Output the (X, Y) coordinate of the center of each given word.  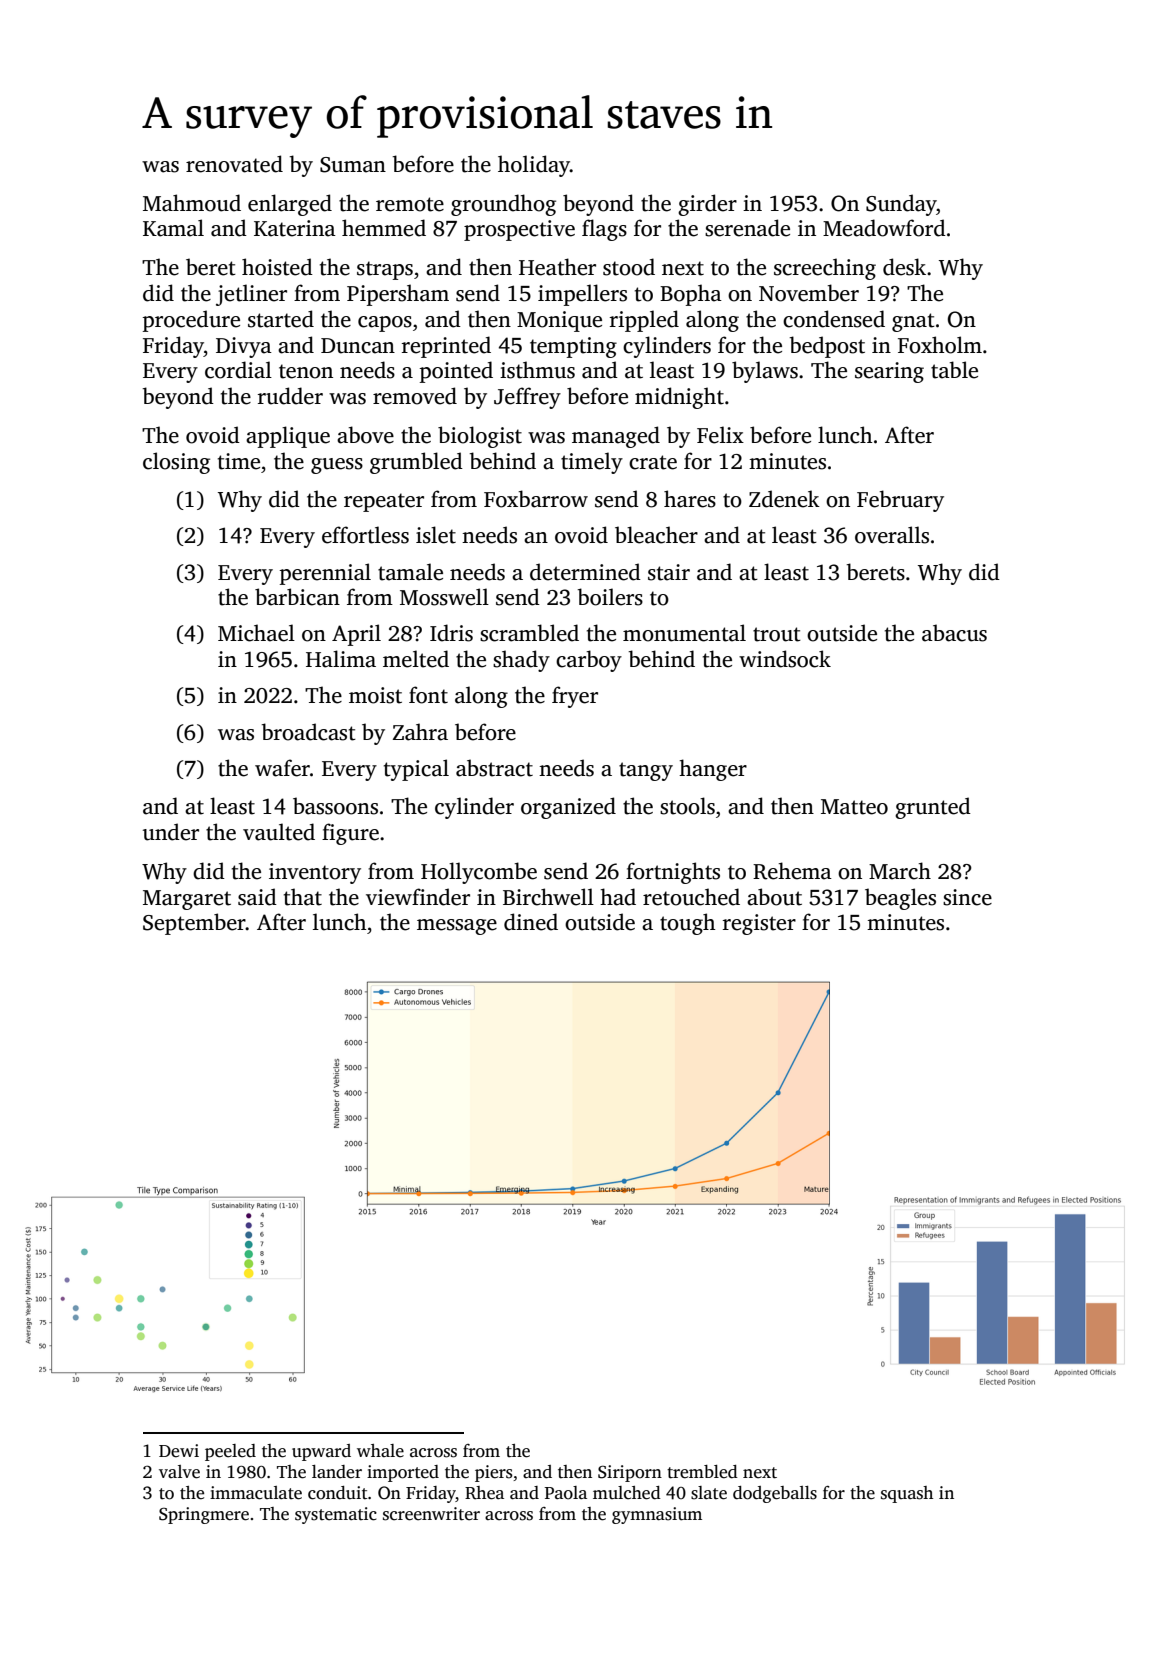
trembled (702, 1472)
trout (777, 634)
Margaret (187, 900)
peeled (230, 1452)
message (457, 927)
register (759, 924)
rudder (290, 396)
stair (669, 572)
